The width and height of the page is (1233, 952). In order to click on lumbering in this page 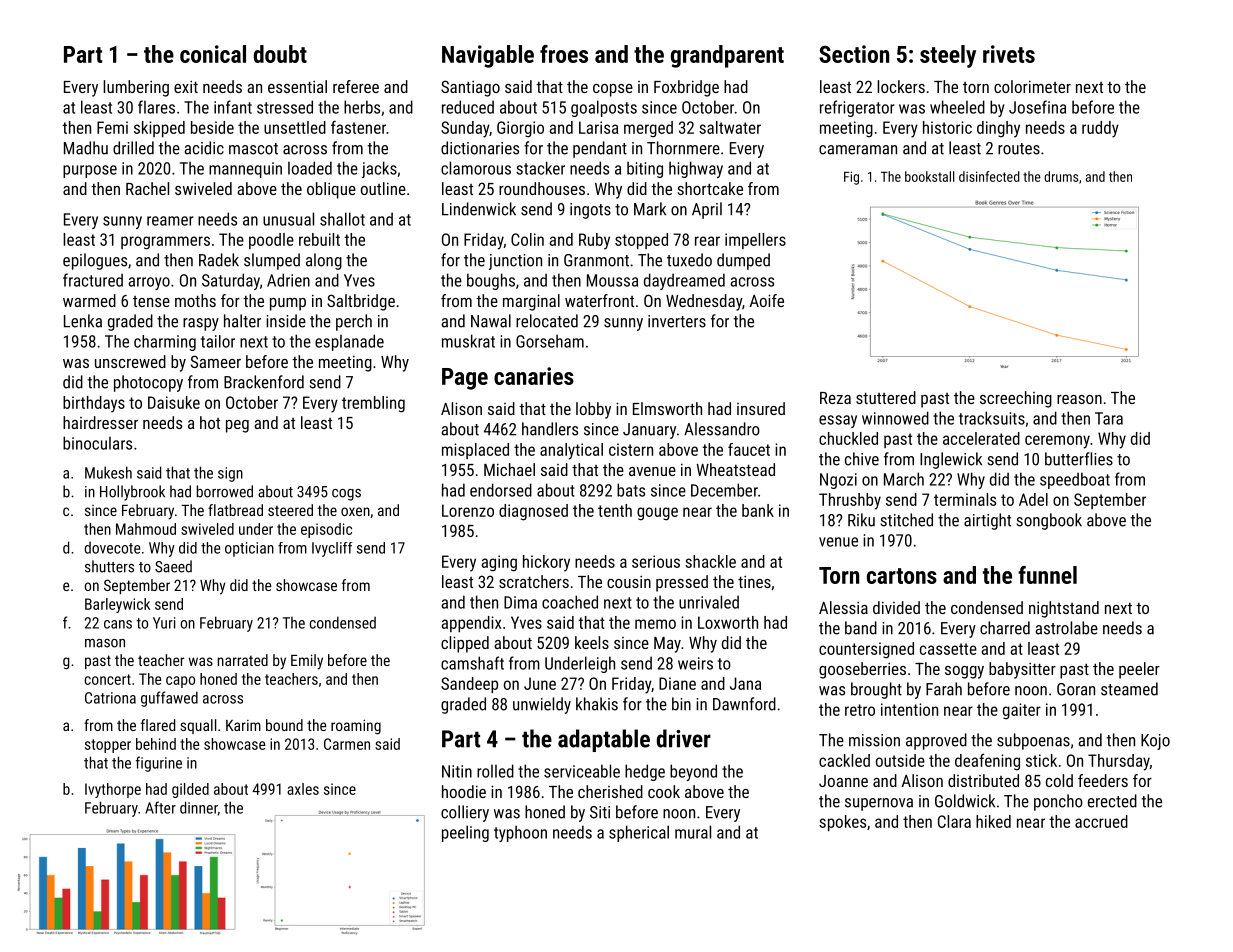, I will do `click(136, 88)`.
